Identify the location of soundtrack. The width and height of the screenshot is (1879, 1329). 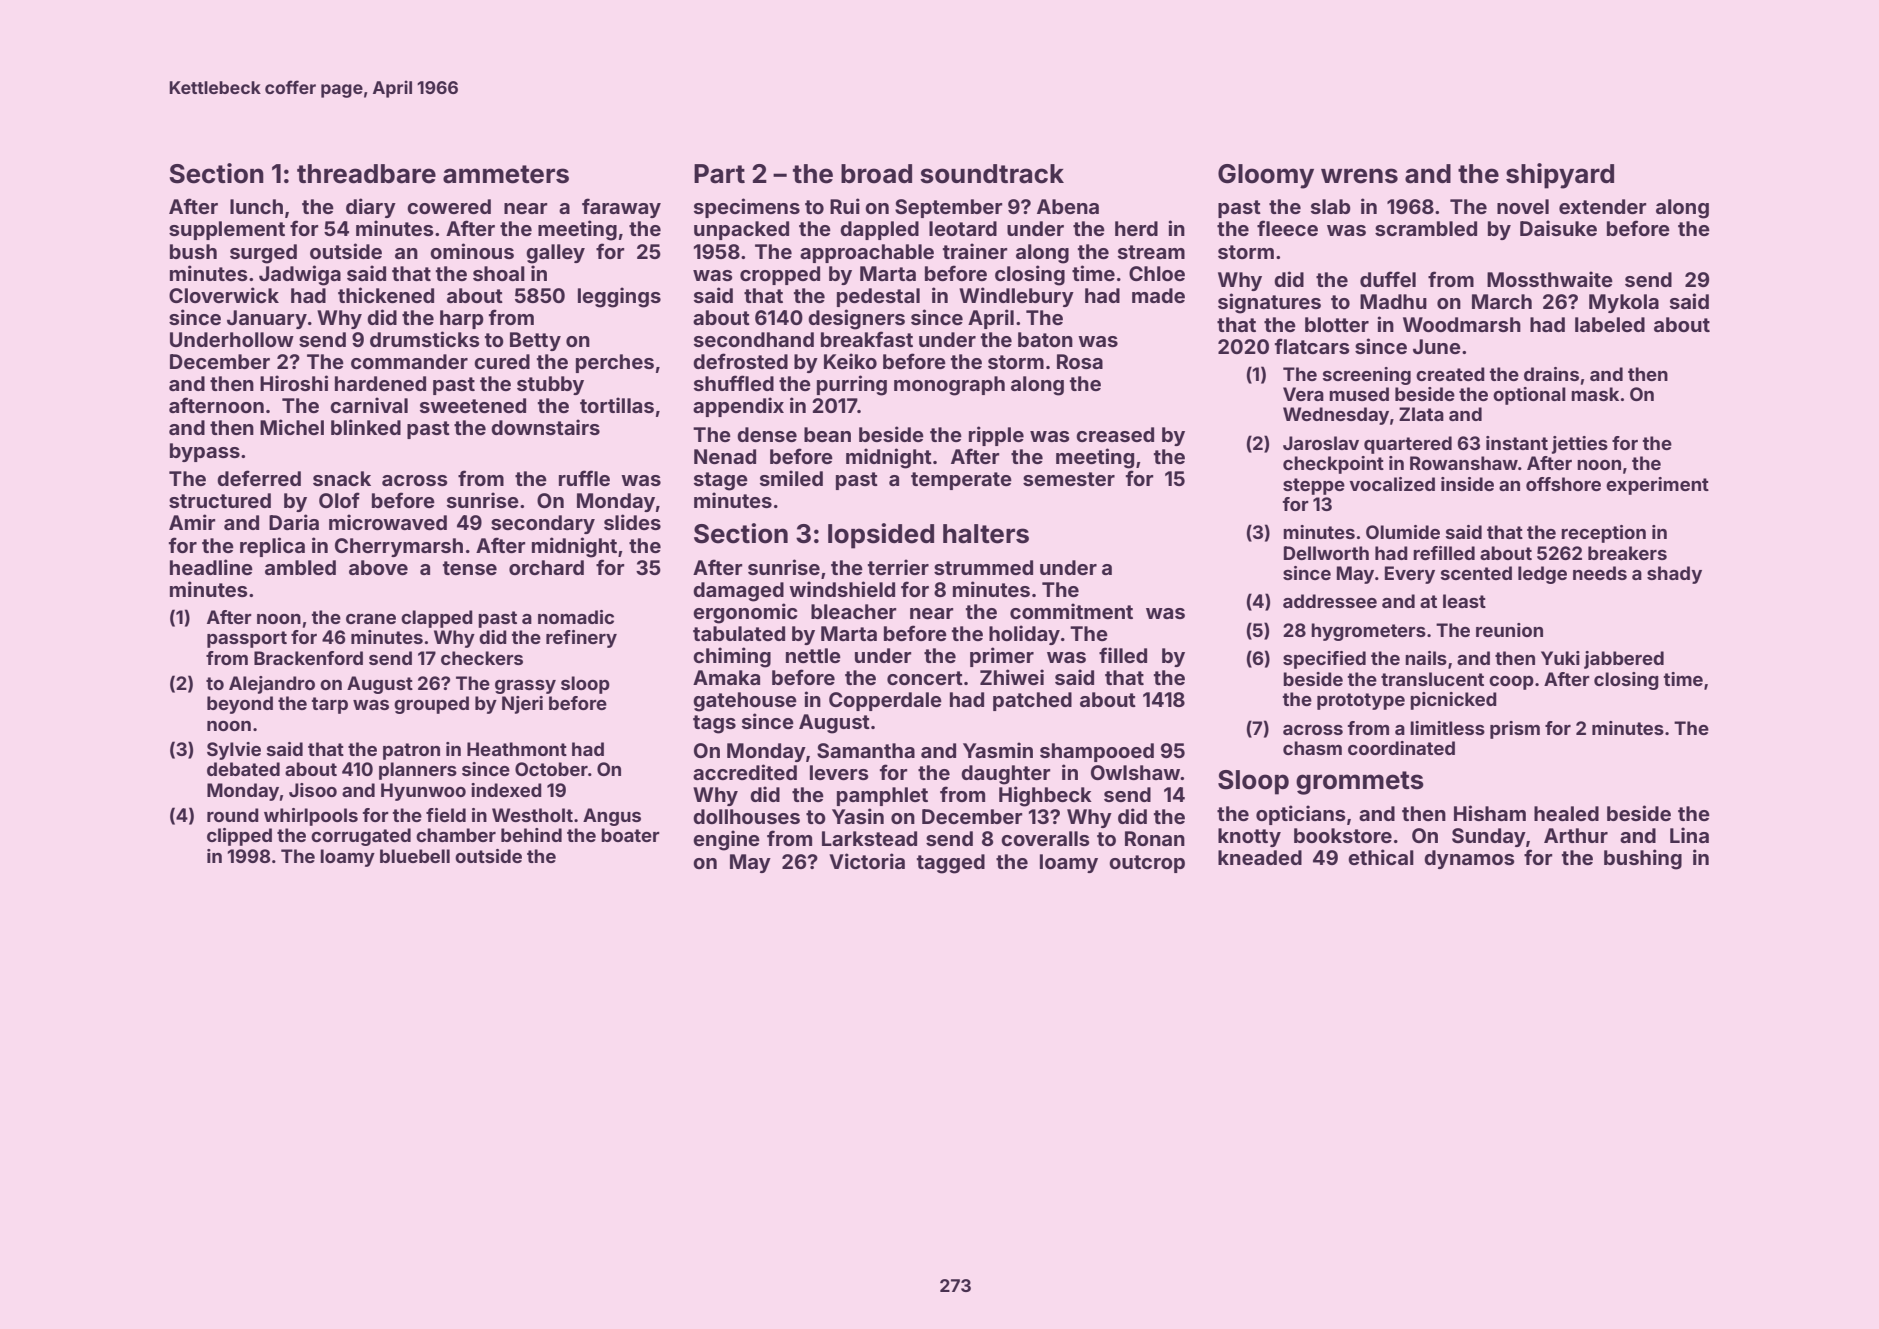
(992, 174).
